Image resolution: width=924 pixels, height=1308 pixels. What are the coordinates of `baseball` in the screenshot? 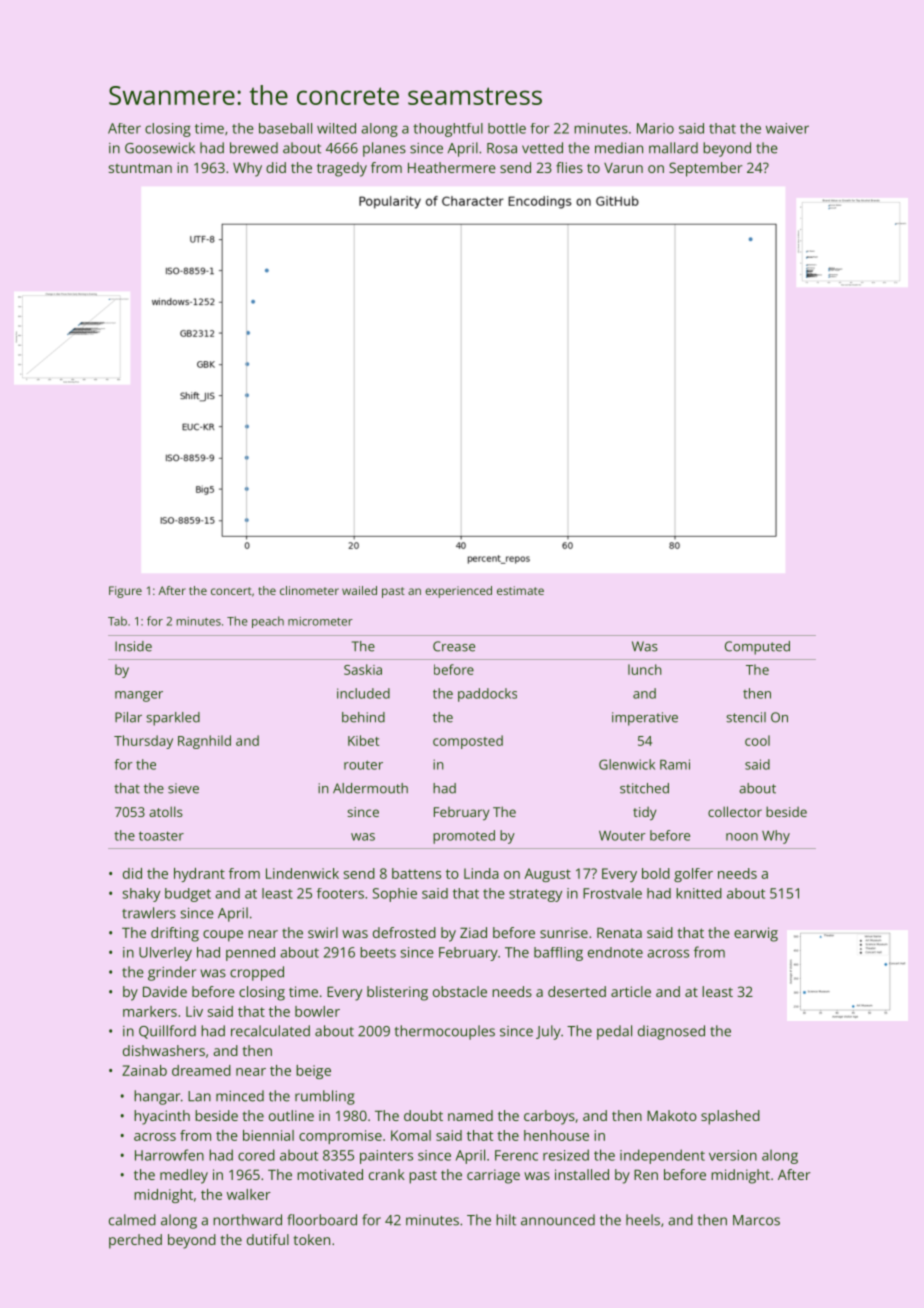 It's located at (285, 128).
